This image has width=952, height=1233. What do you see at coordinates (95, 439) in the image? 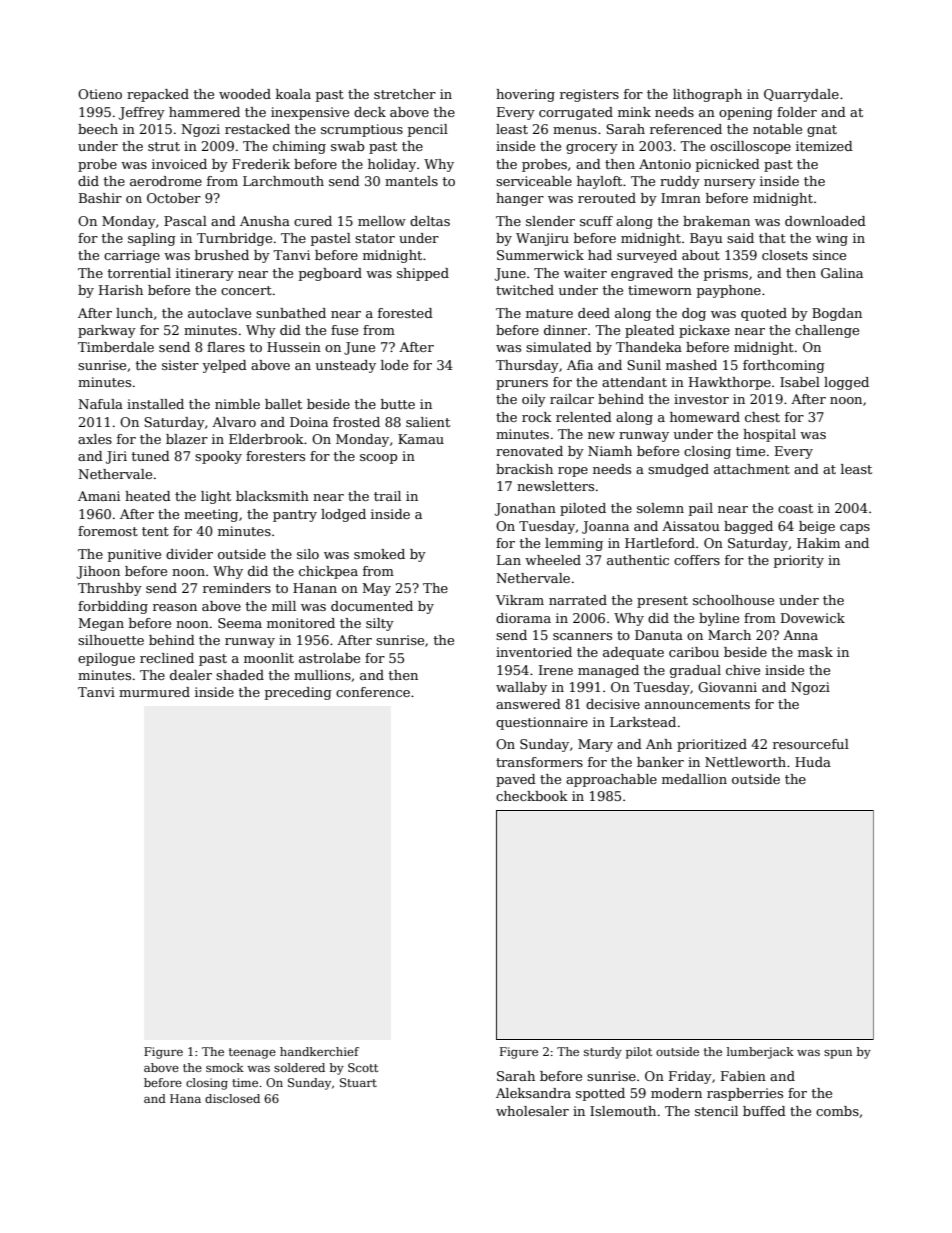
I see `axles` at bounding box center [95, 439].
